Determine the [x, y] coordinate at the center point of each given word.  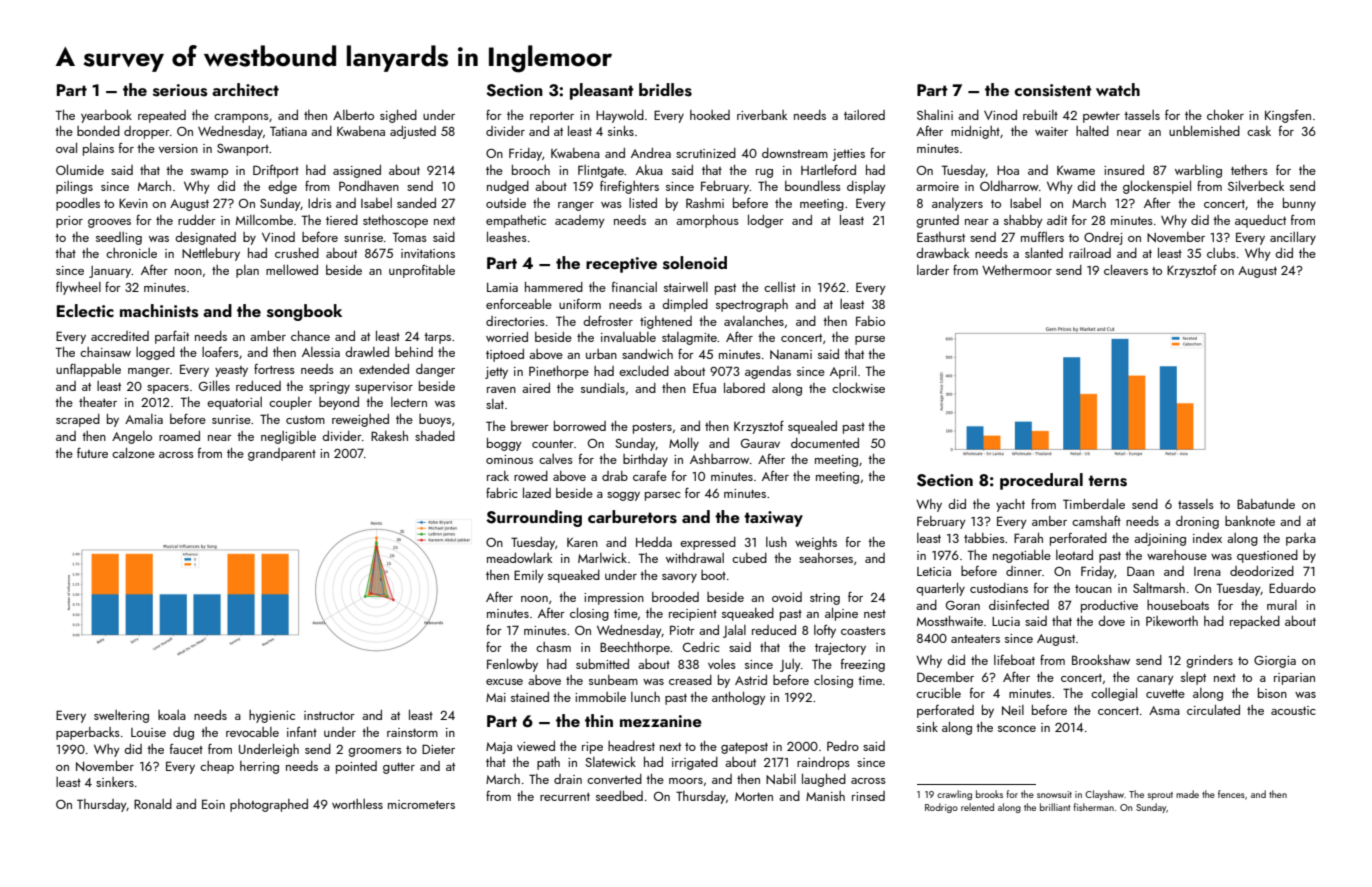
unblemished [1204, 131]
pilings [74, 187]
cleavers [1126, 270]
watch [1118, 89]
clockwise [858, 388]
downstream [795, 153]
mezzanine [661, 721]
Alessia [321, 352]
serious [180, 90]
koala [172, 715]
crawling [954, 795]
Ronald [153, 804]
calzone [133, 453]
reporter [552, 117]
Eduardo [1292, 588]
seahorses [826, 558]
